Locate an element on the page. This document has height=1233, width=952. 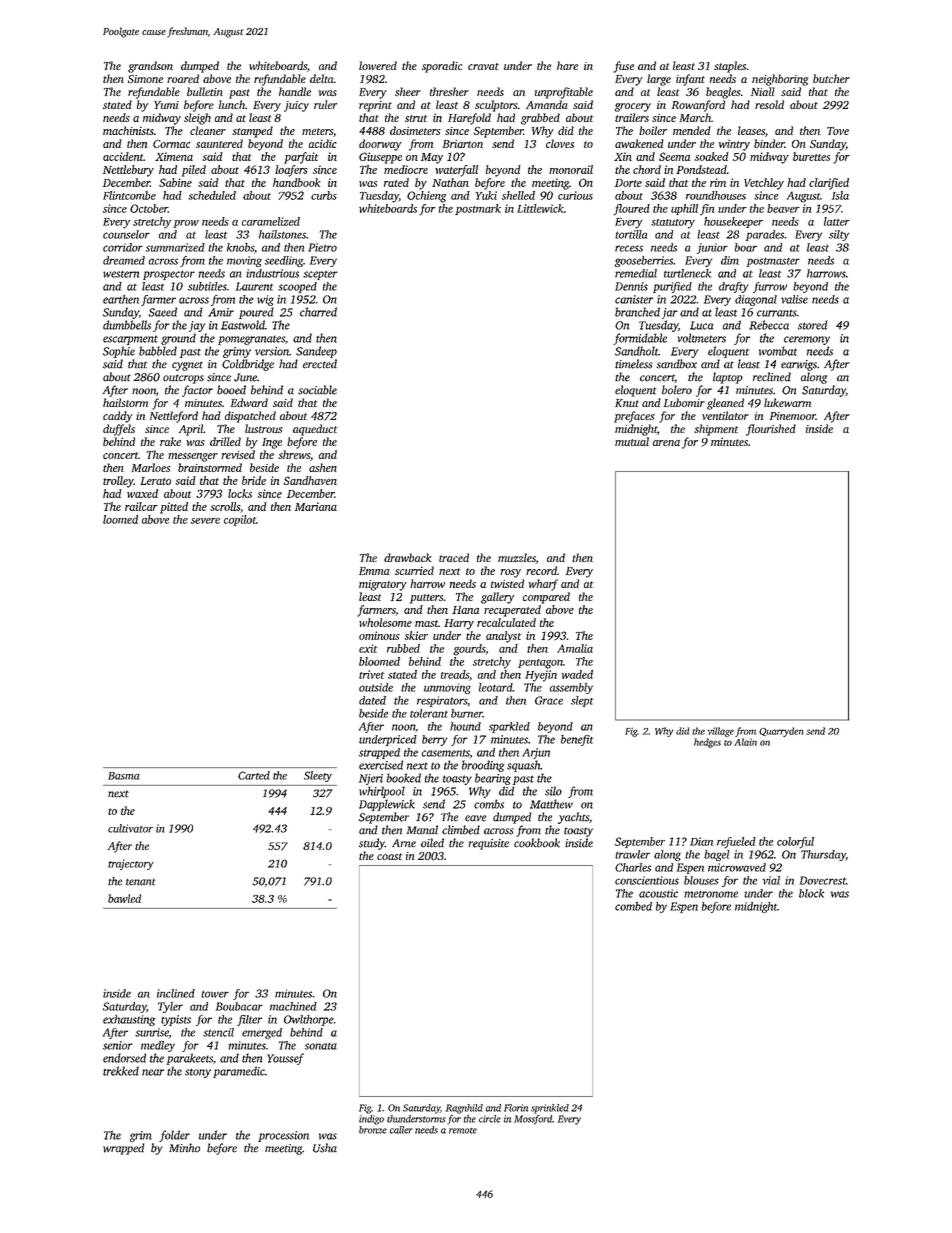
staples is located at coordinates (730, 67).
